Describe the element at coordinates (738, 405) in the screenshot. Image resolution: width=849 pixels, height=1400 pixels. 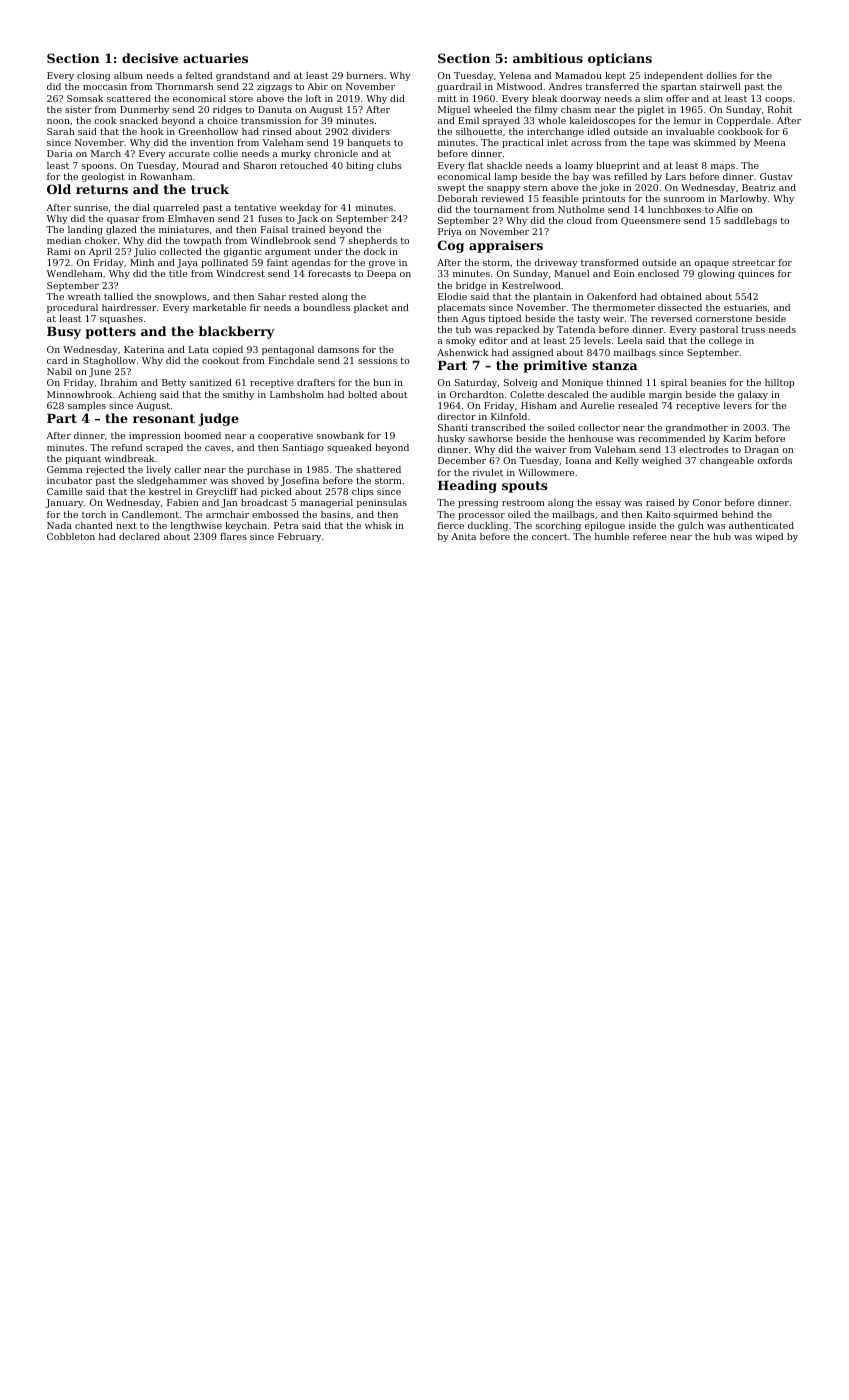
I see `levers` at that location.
